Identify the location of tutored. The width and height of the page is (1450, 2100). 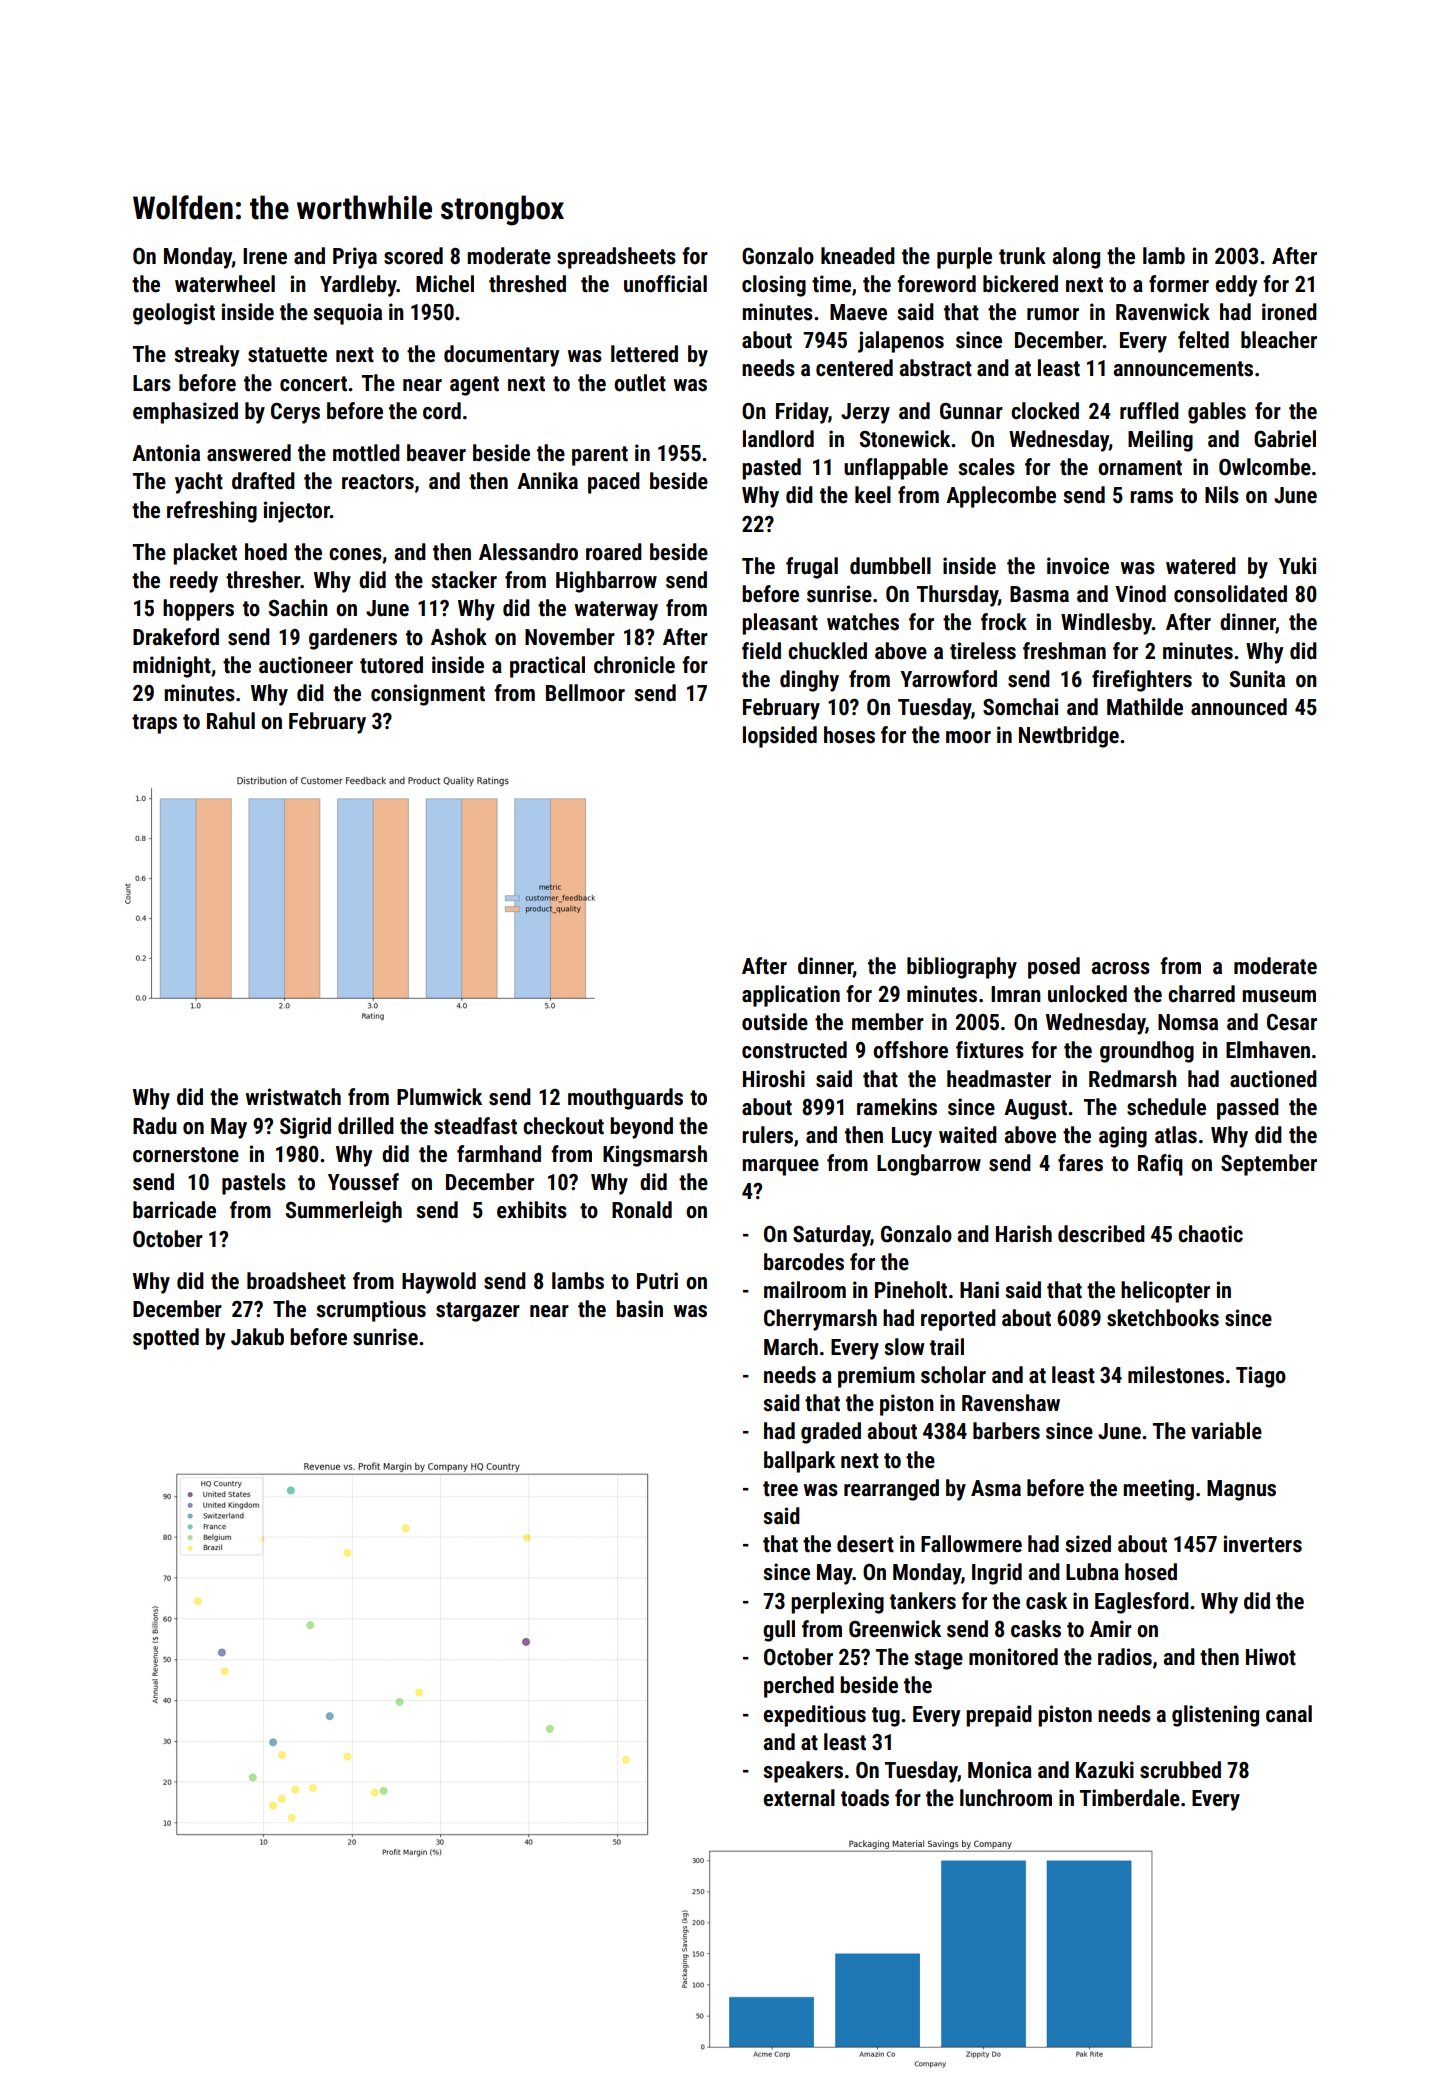
(391, 665).
